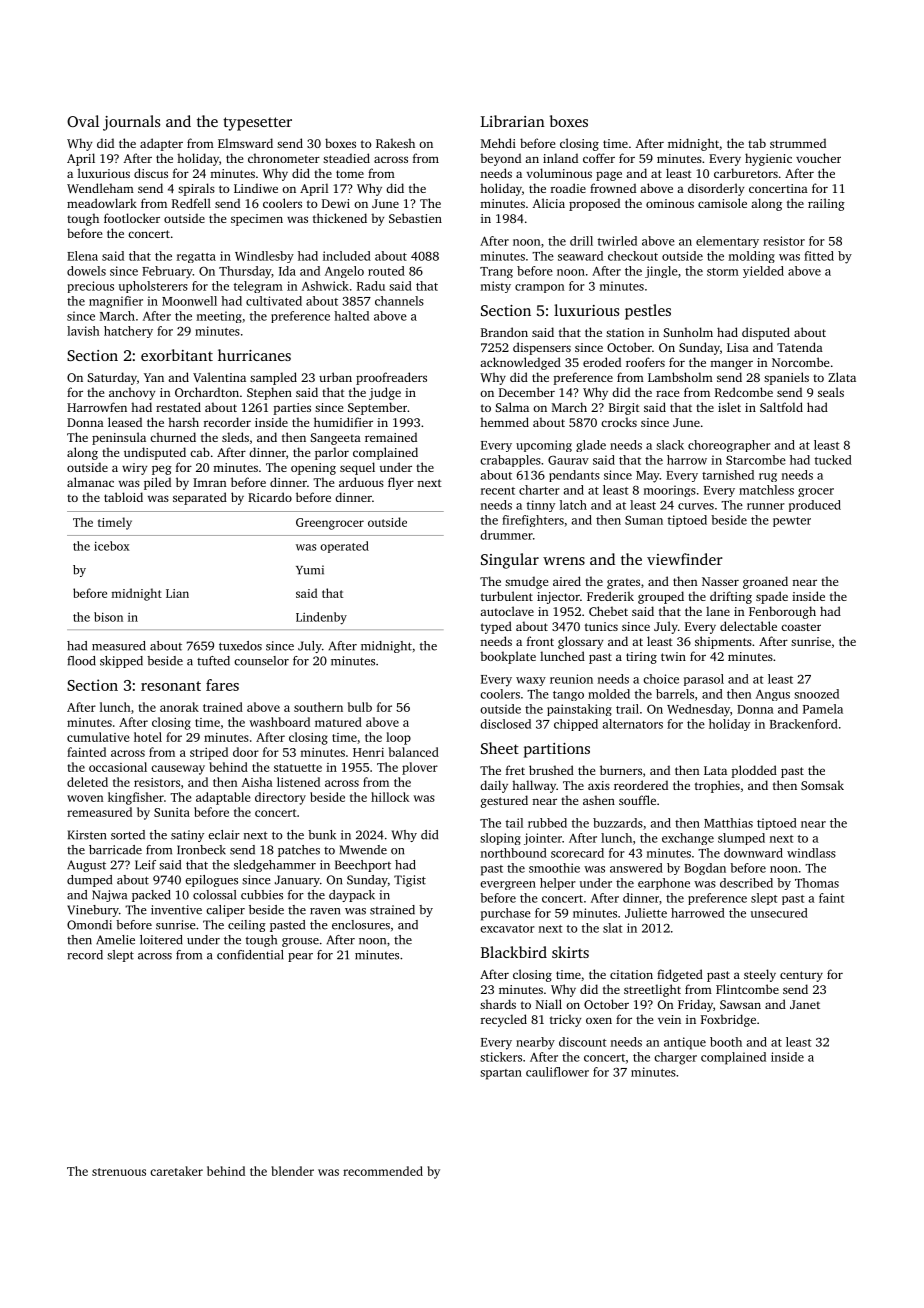  Describe the element at coordinates (108, 617) in the screenshot. I see `bison` at that location.
